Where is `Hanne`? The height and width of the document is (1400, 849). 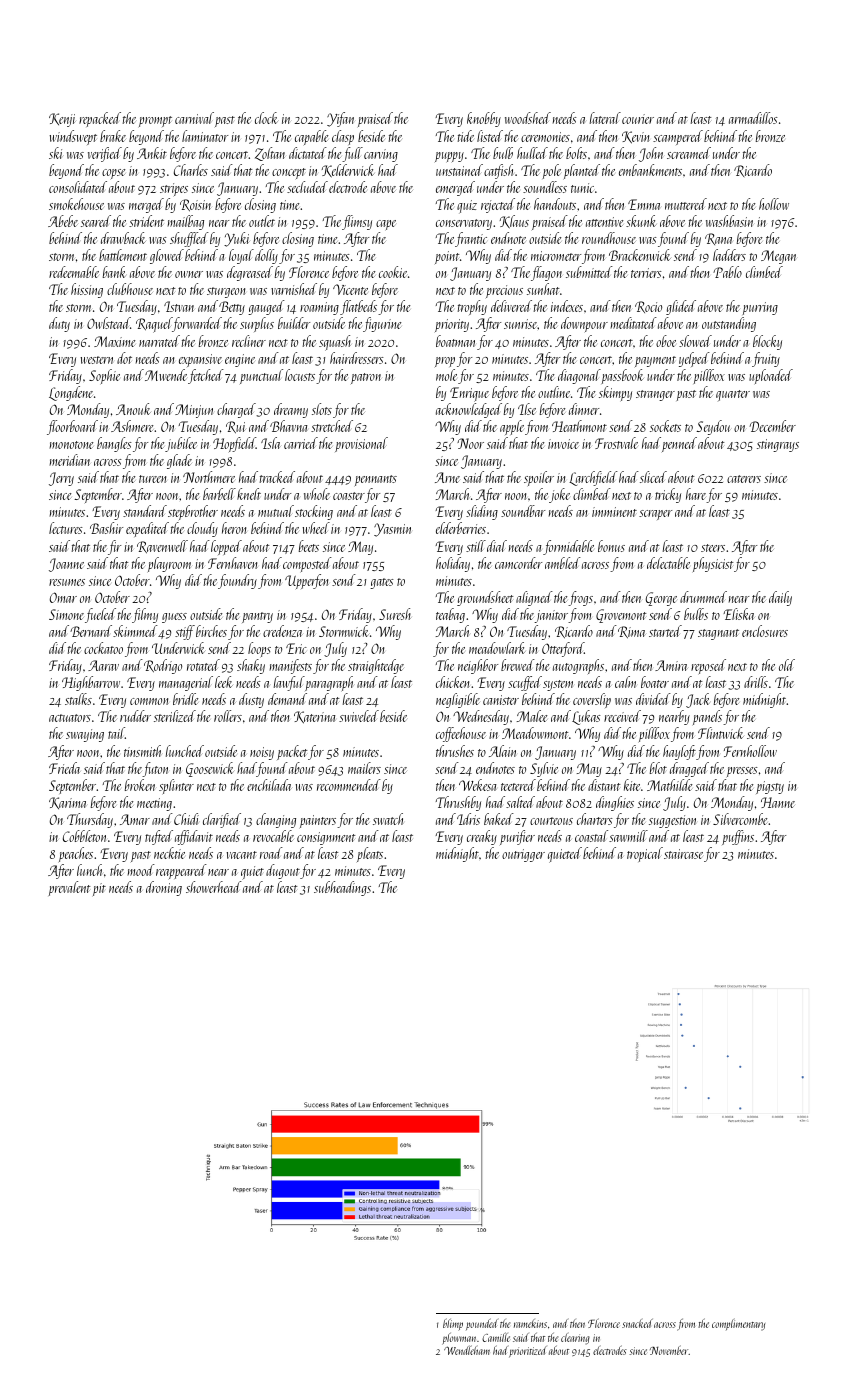
Hanne is located at coordinates (778, 802).
